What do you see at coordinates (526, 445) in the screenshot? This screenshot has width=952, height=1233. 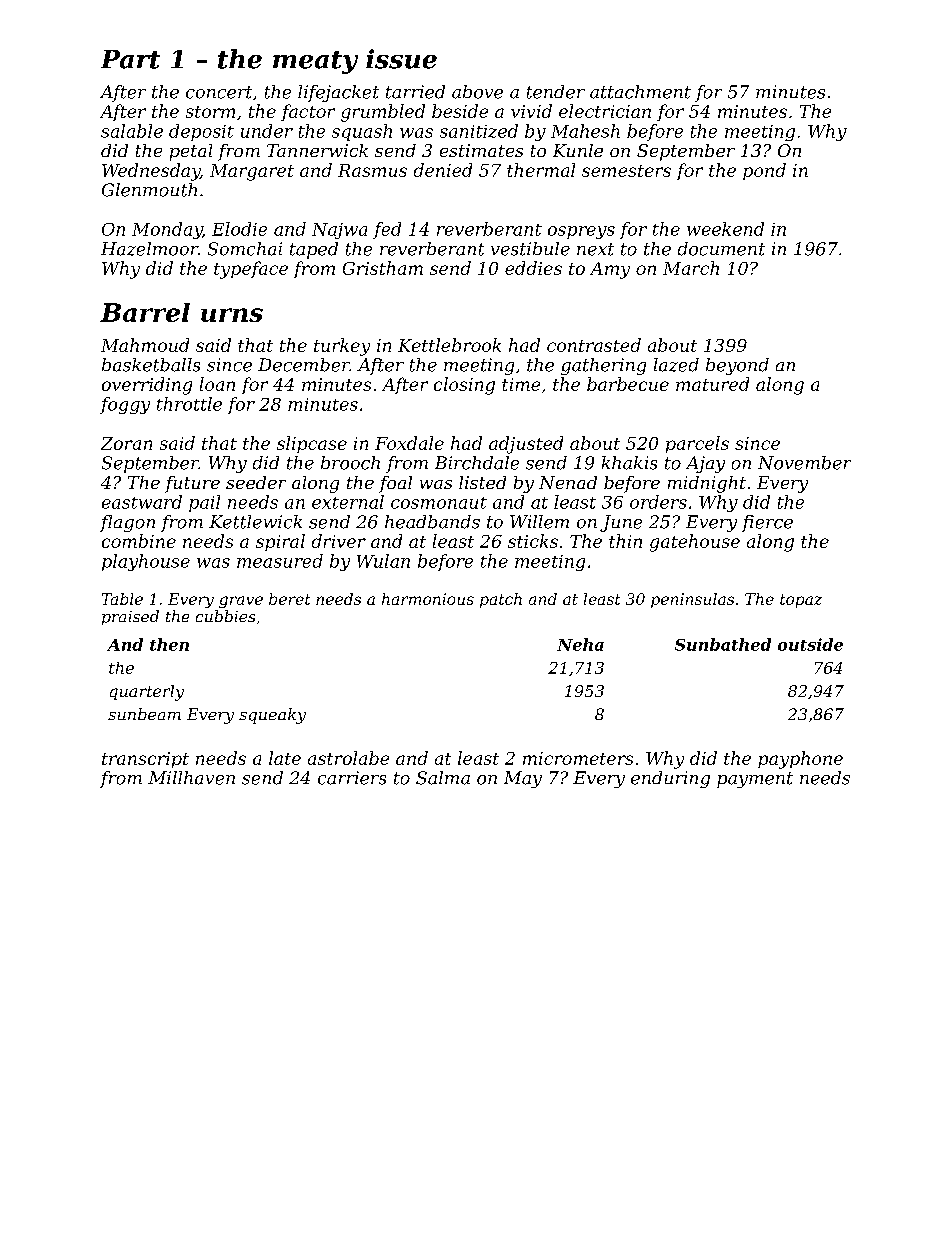 I see `adjusted` at bounding box center [526, 445].
